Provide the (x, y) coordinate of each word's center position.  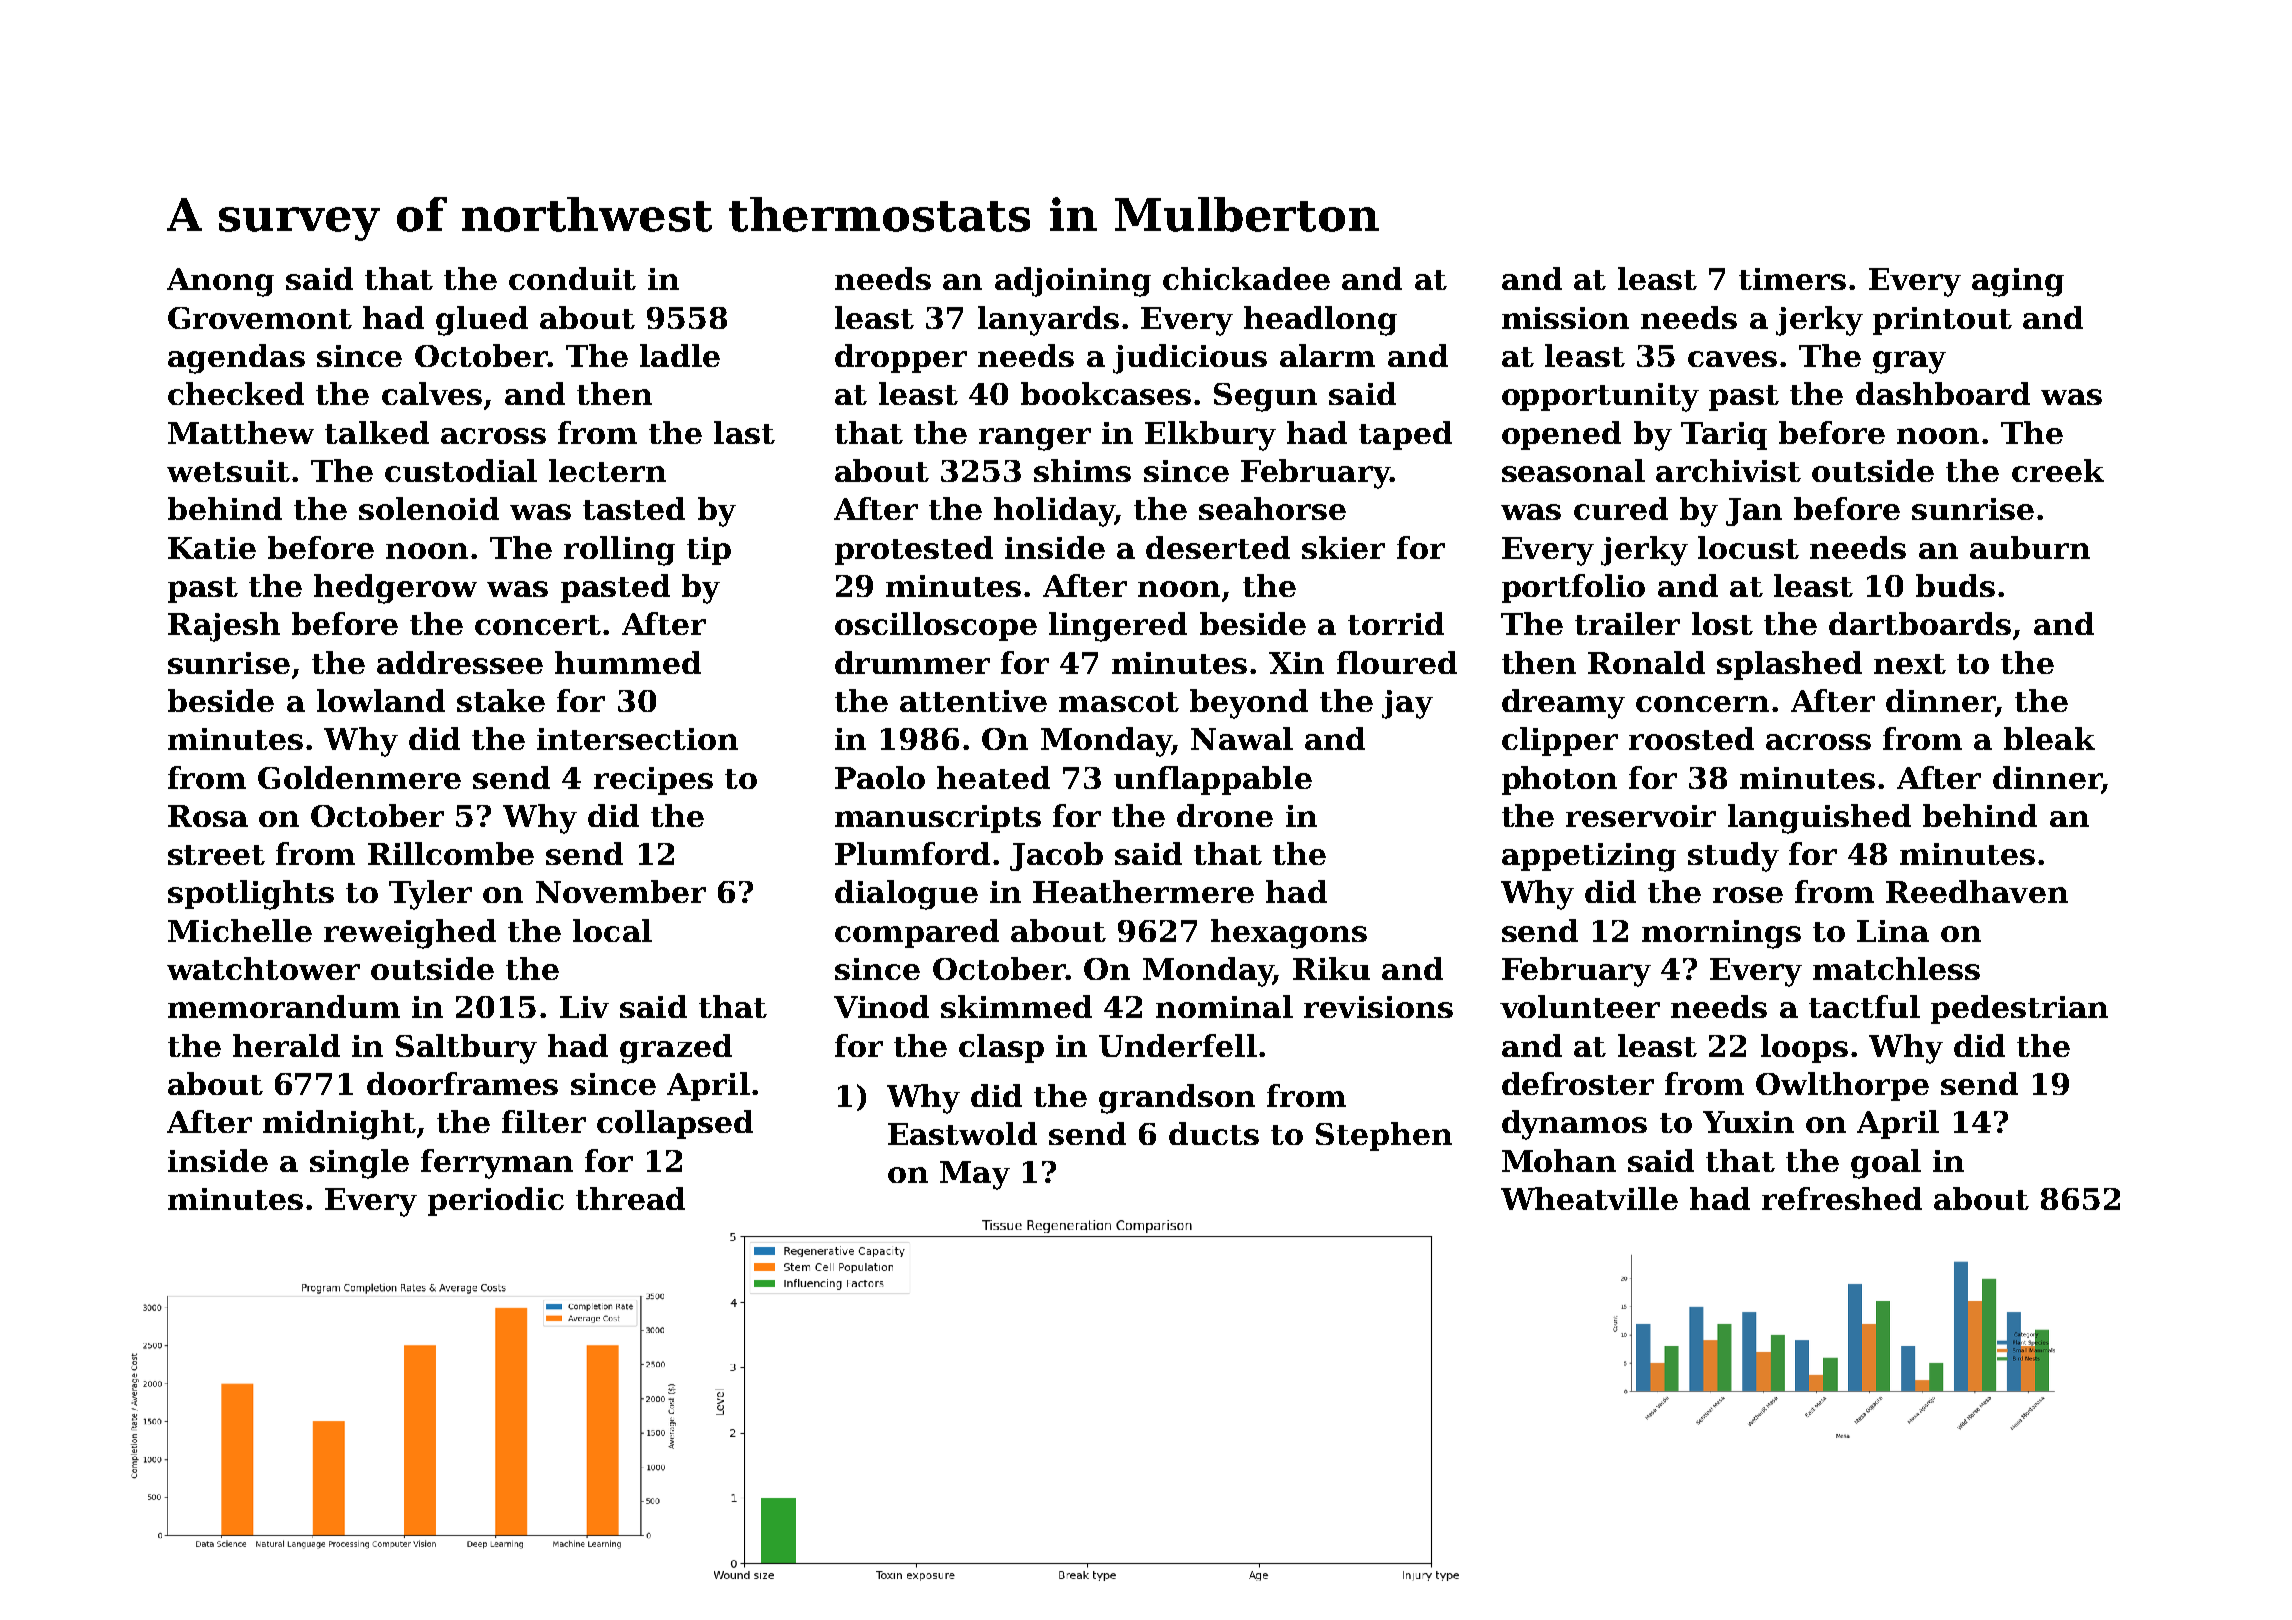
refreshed (1842, 1198)
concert (538, 625)
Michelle (240, 930)
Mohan (1559, 1160)
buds (1955, 585)
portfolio (1573, 588)
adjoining (1073, 282)
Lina (1893, 931)
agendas (236, 359)
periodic (496, 1201)
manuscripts (938, 819)
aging (2018, 282)
